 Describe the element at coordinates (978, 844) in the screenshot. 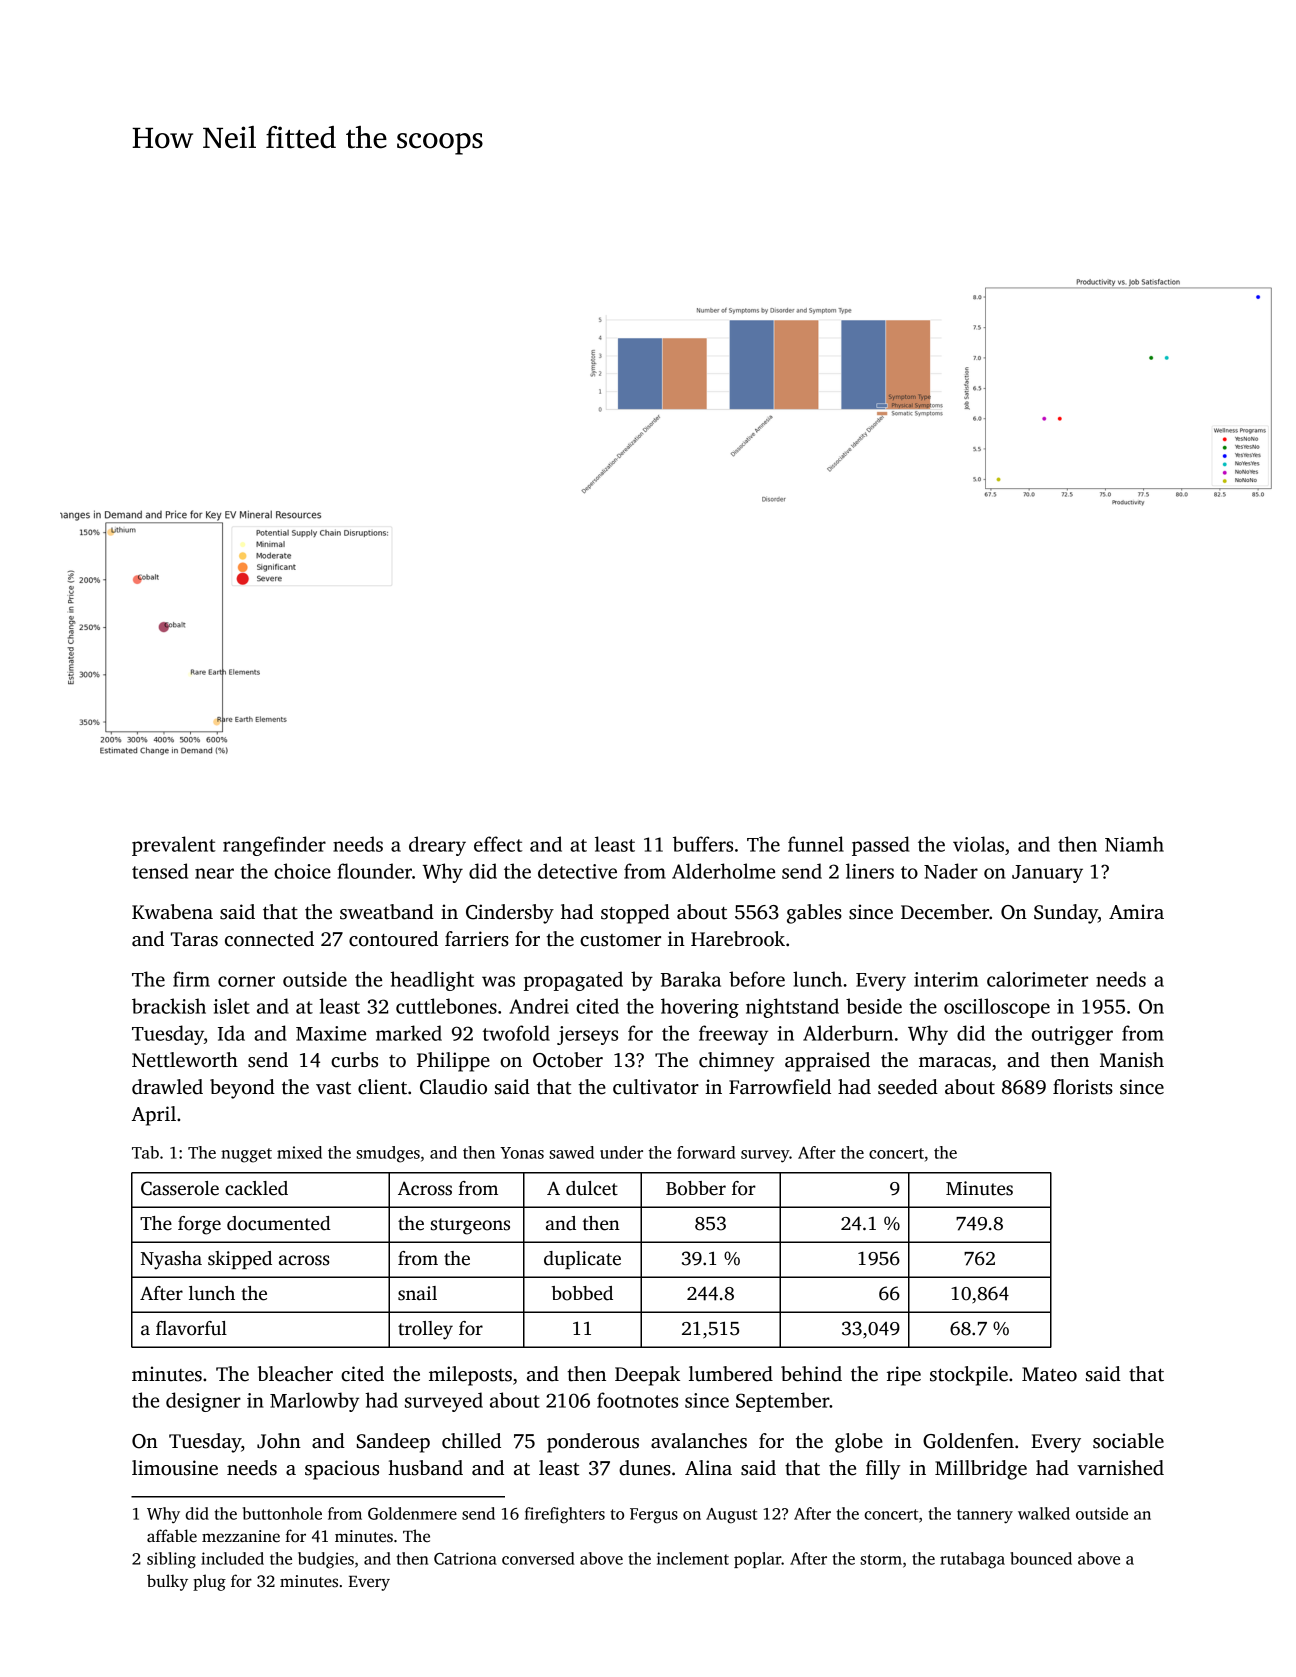

I see `violas` at that location.
